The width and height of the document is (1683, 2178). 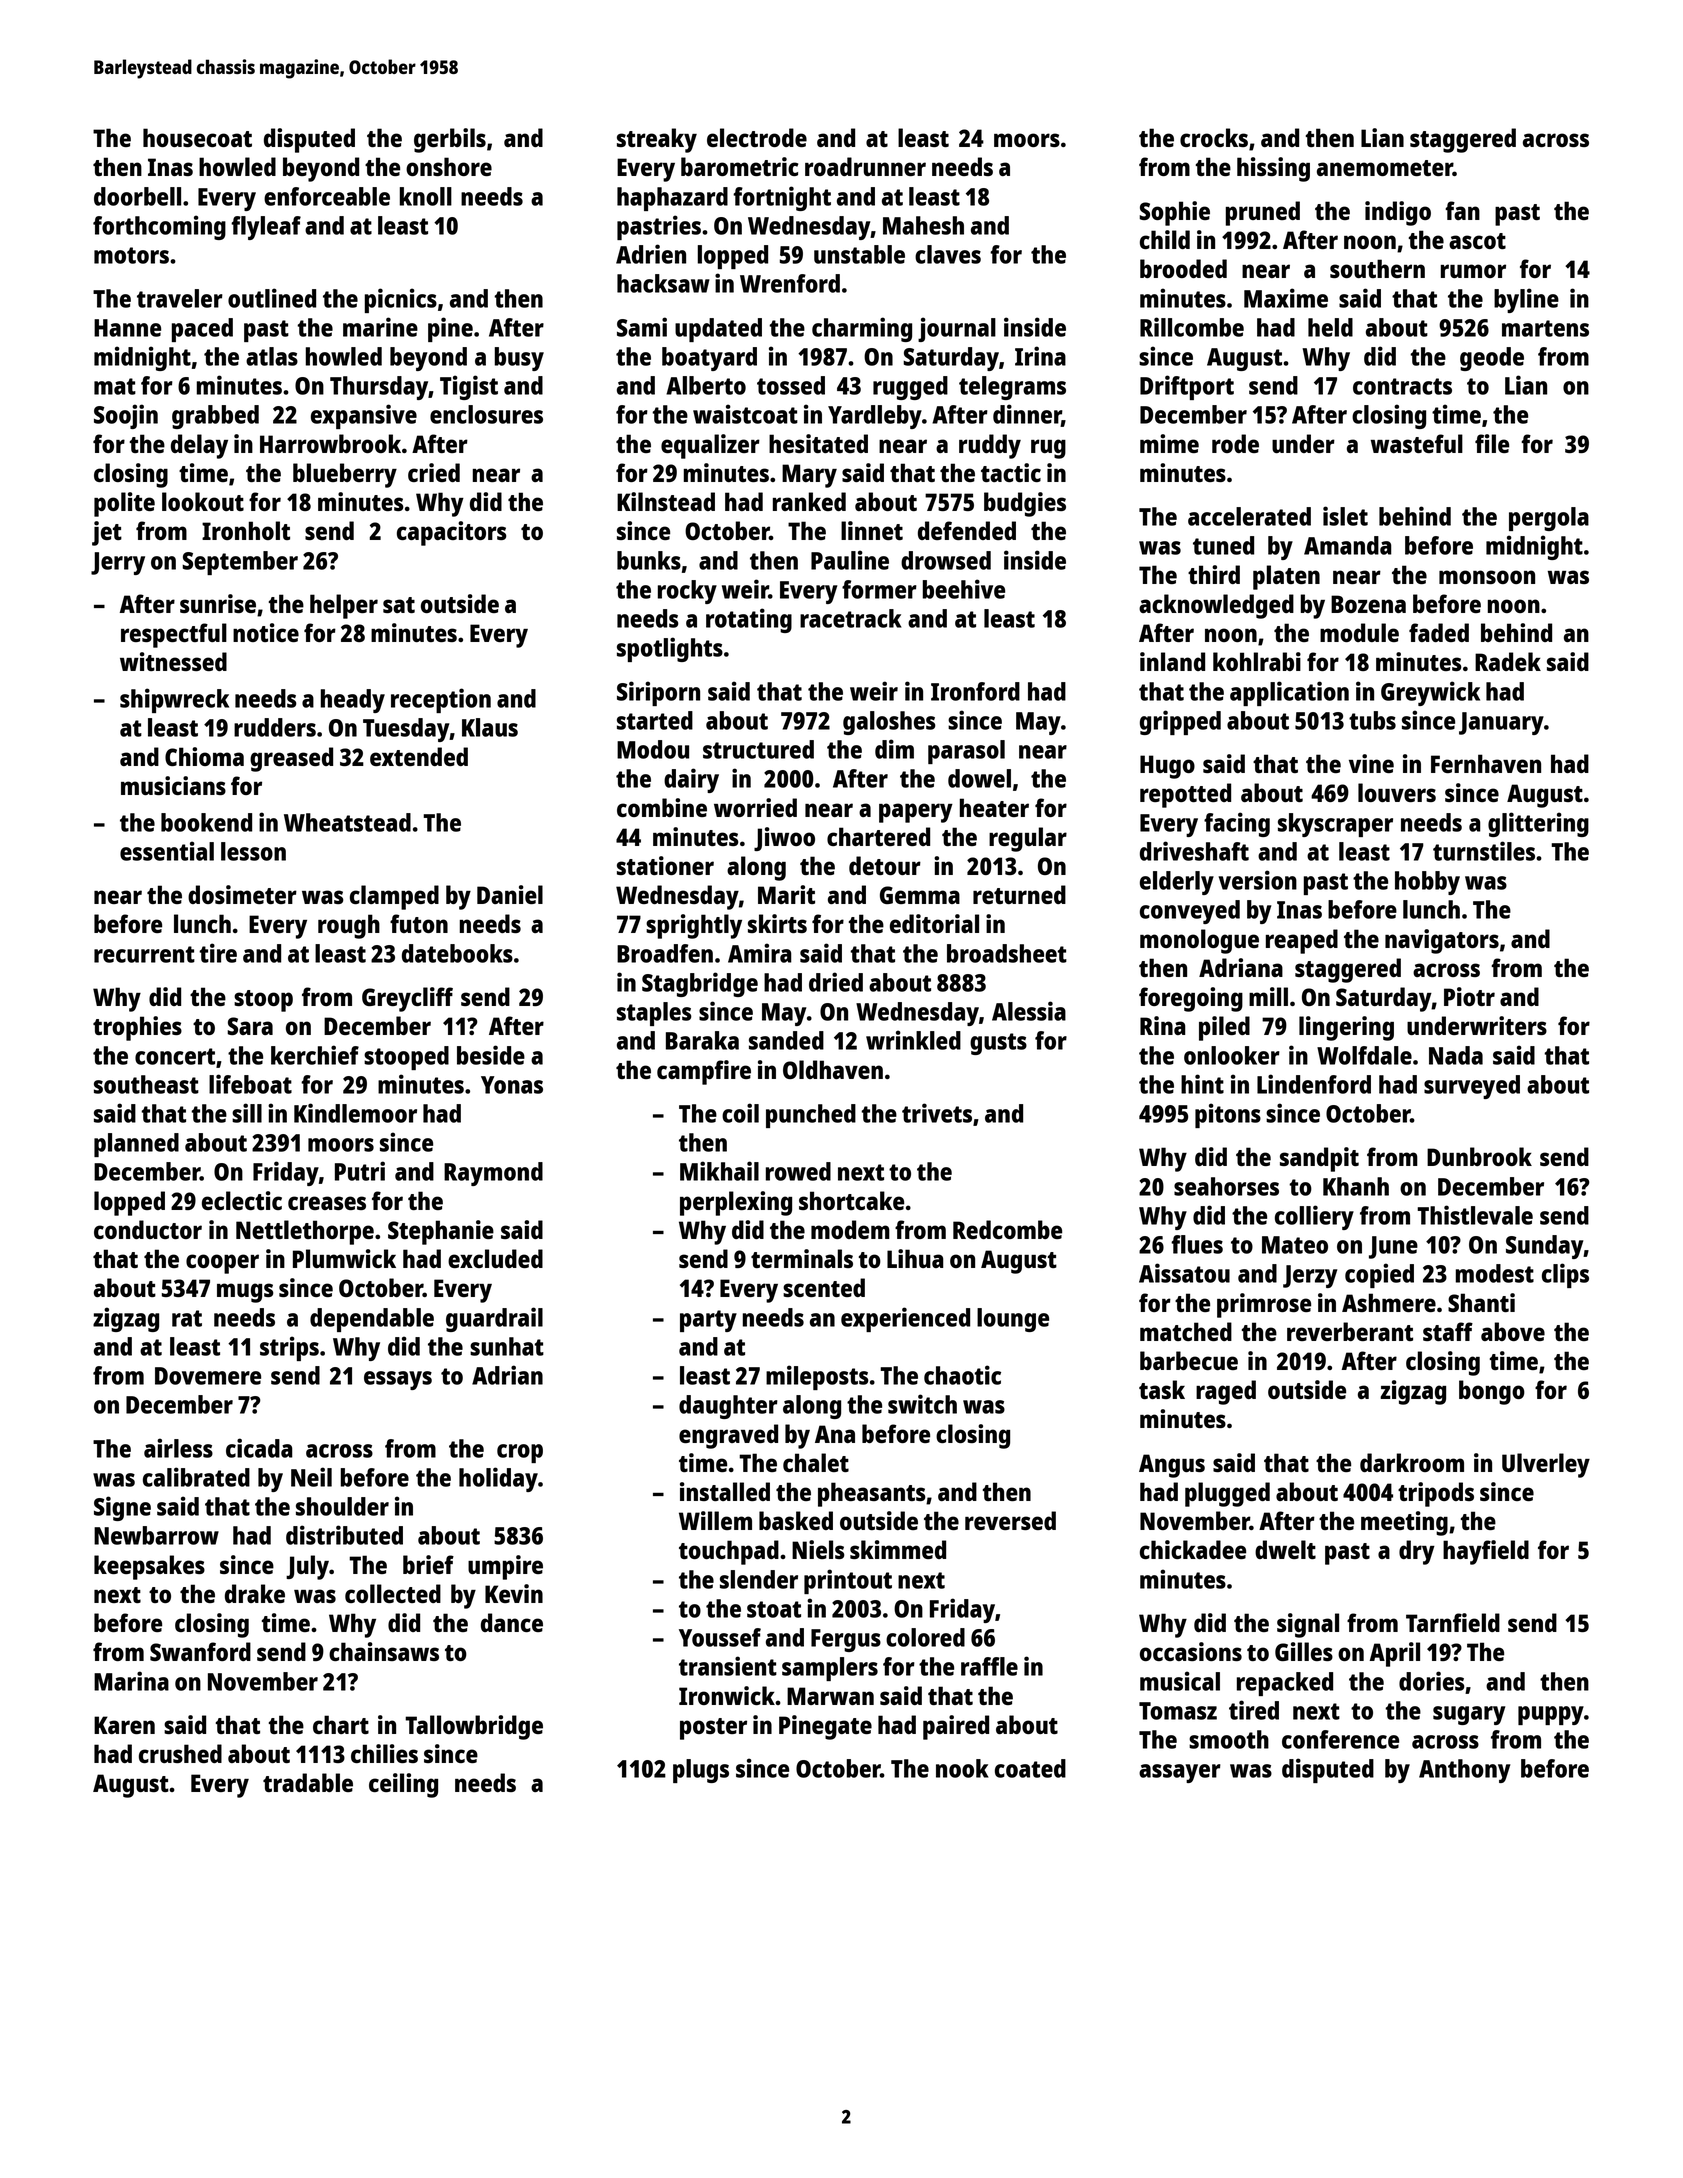 What do you see at coordinates (666, 501) in the document?
I see `Kilnstead` at bounding box center [666, 501].
